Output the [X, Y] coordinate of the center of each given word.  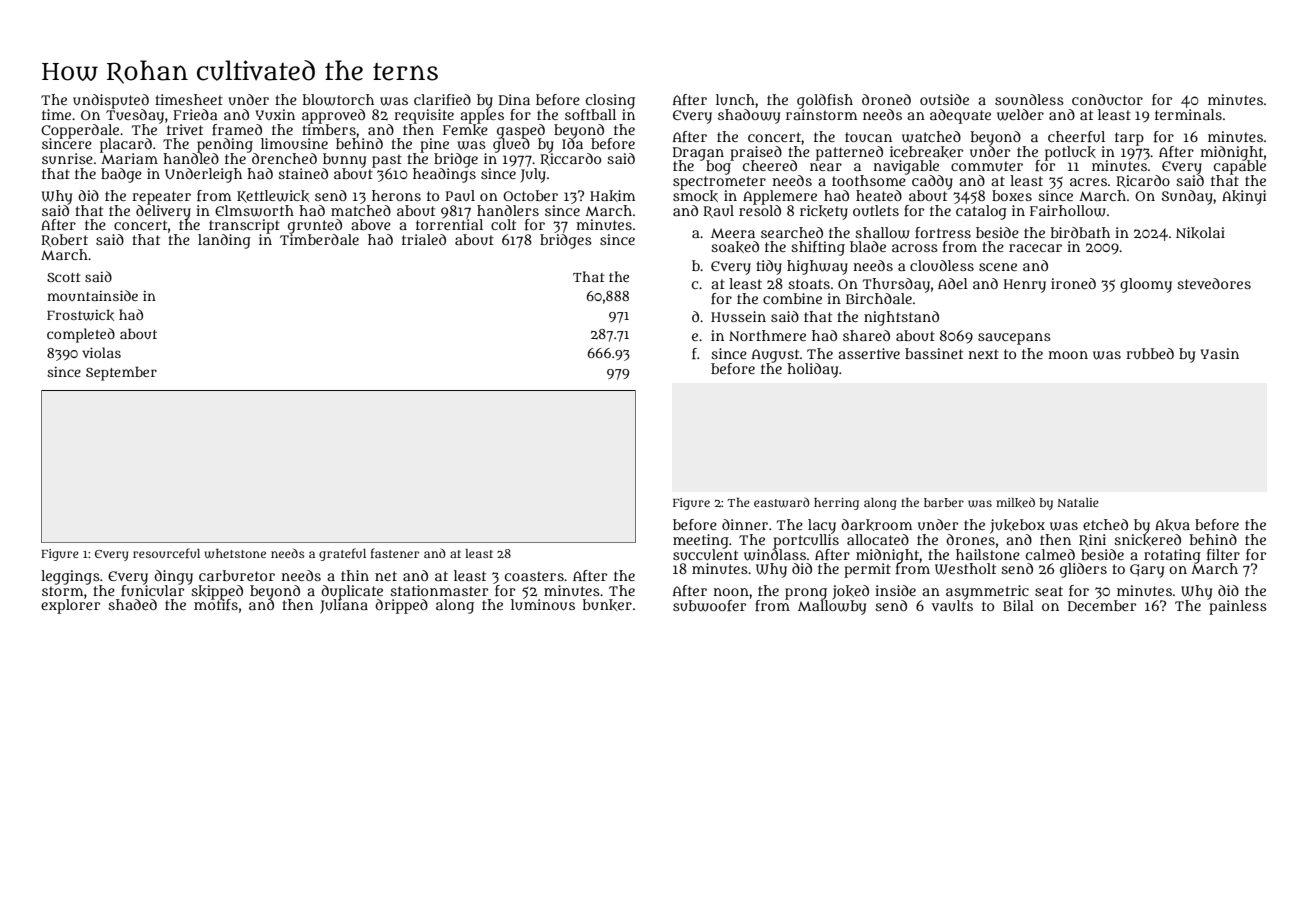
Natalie [1078, 502]
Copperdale [80, 131]
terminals [1188, 114]
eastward [782, 502]
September [121, 374]
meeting [701, 541]
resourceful [166, 553]
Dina [514, 99]
